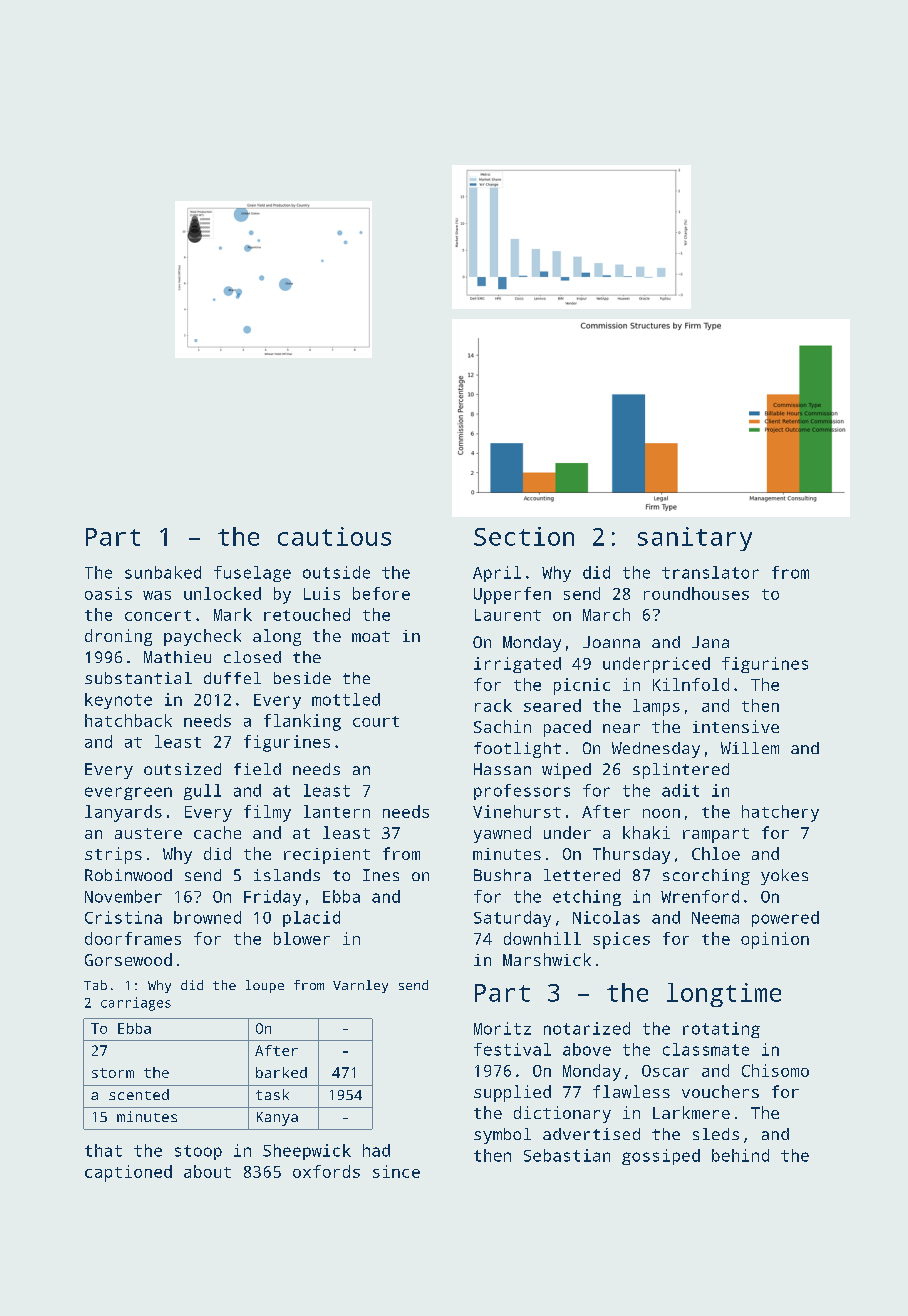 Image resolution: width=908 pixels, height=1316 pixels. What do you see at coordinates (311, 919) in the screenshot?
I see `placid` at bounding box center [311, 919].
